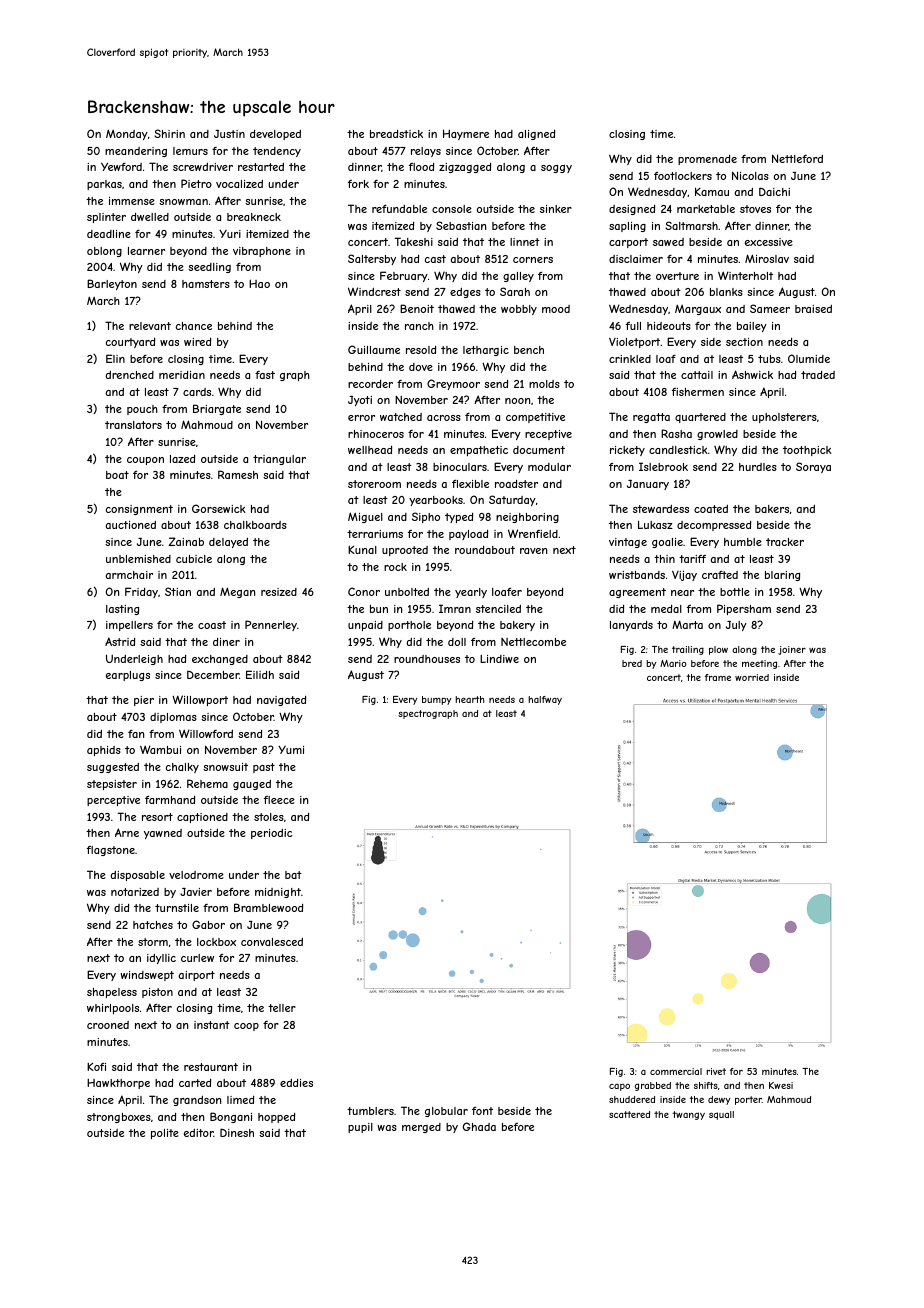 The image size is (924, 1308). I want to click on splinter, so click(106, 218).
